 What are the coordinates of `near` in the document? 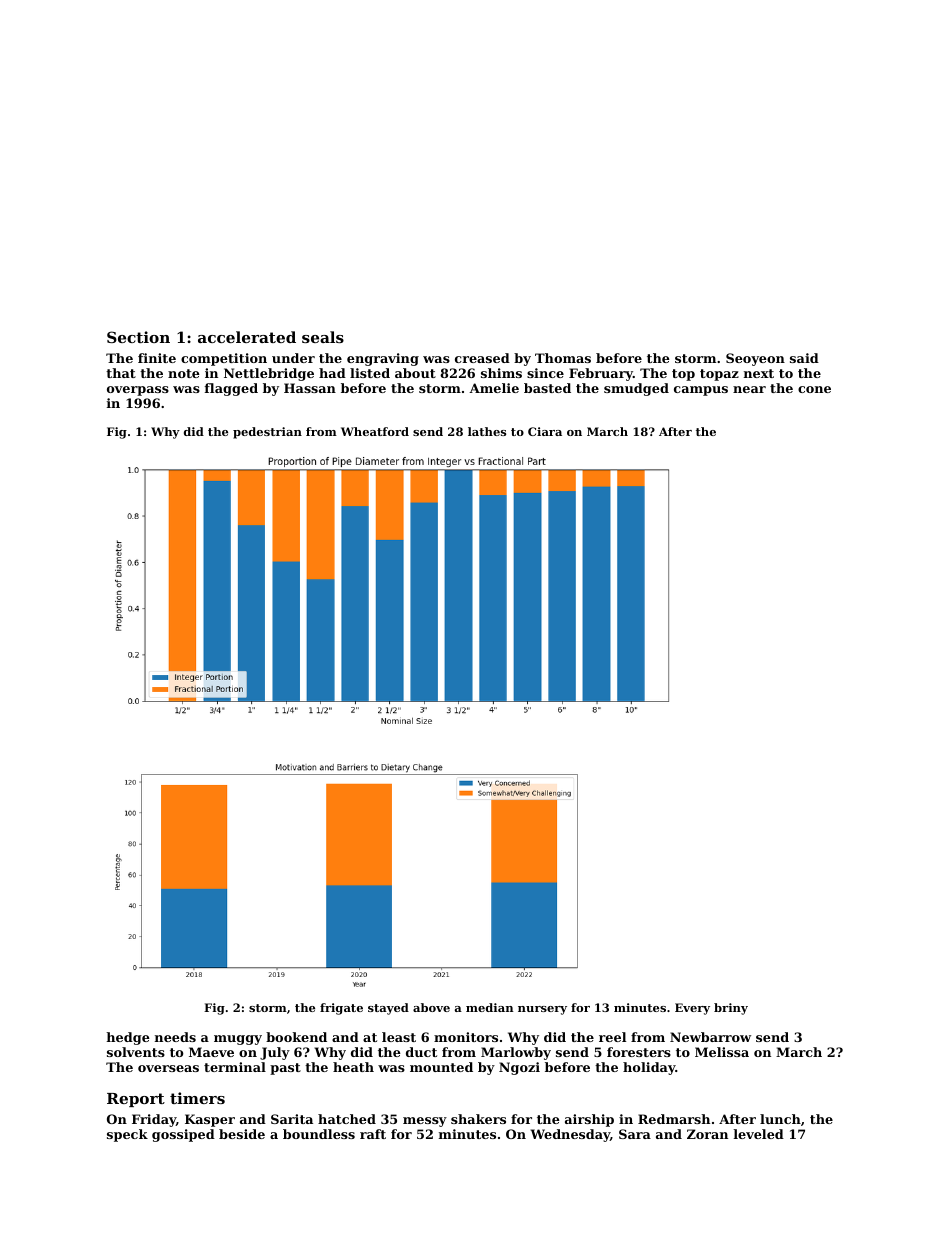 It's located at (749, 389).
